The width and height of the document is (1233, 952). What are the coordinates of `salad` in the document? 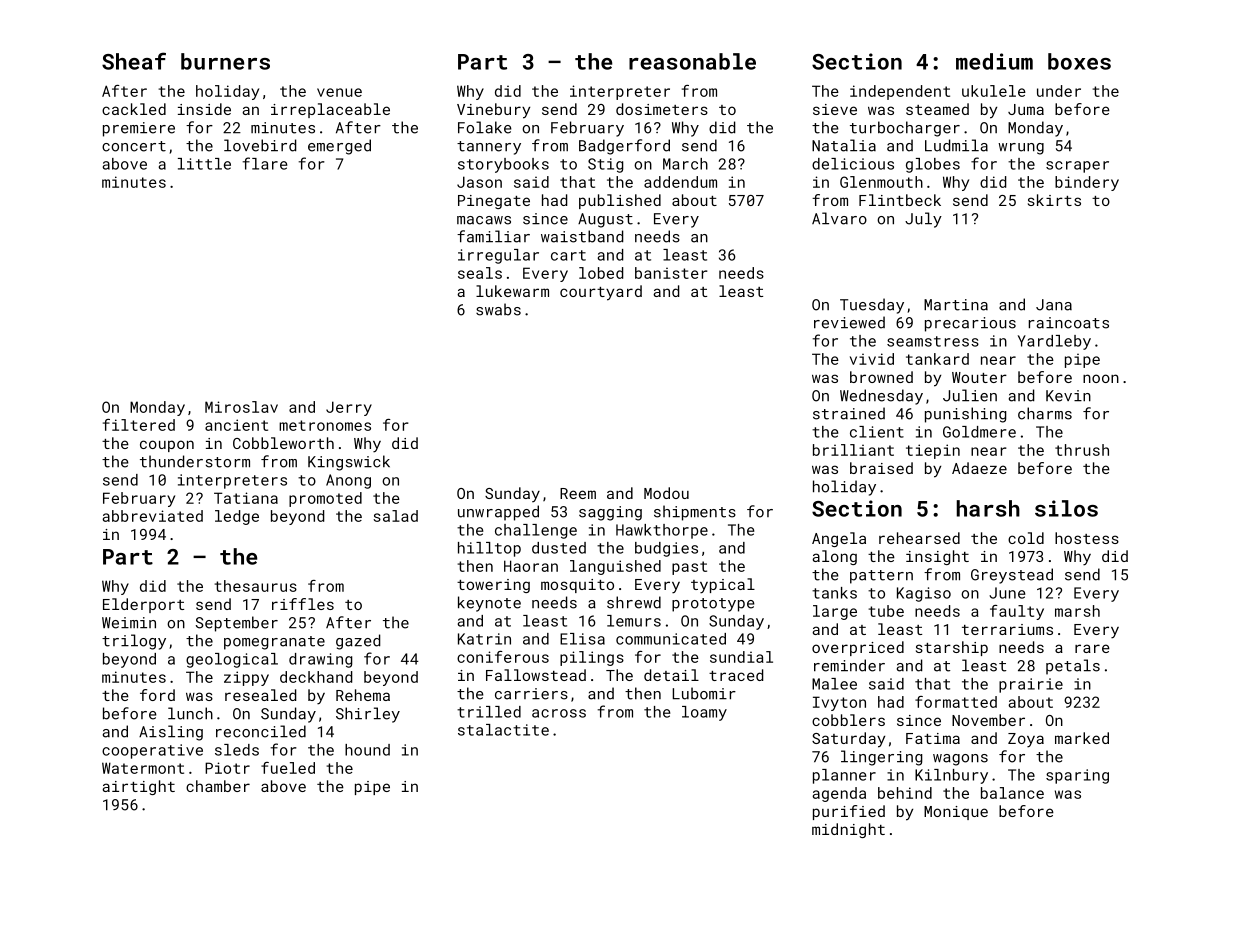 It's located at (395, 516).
